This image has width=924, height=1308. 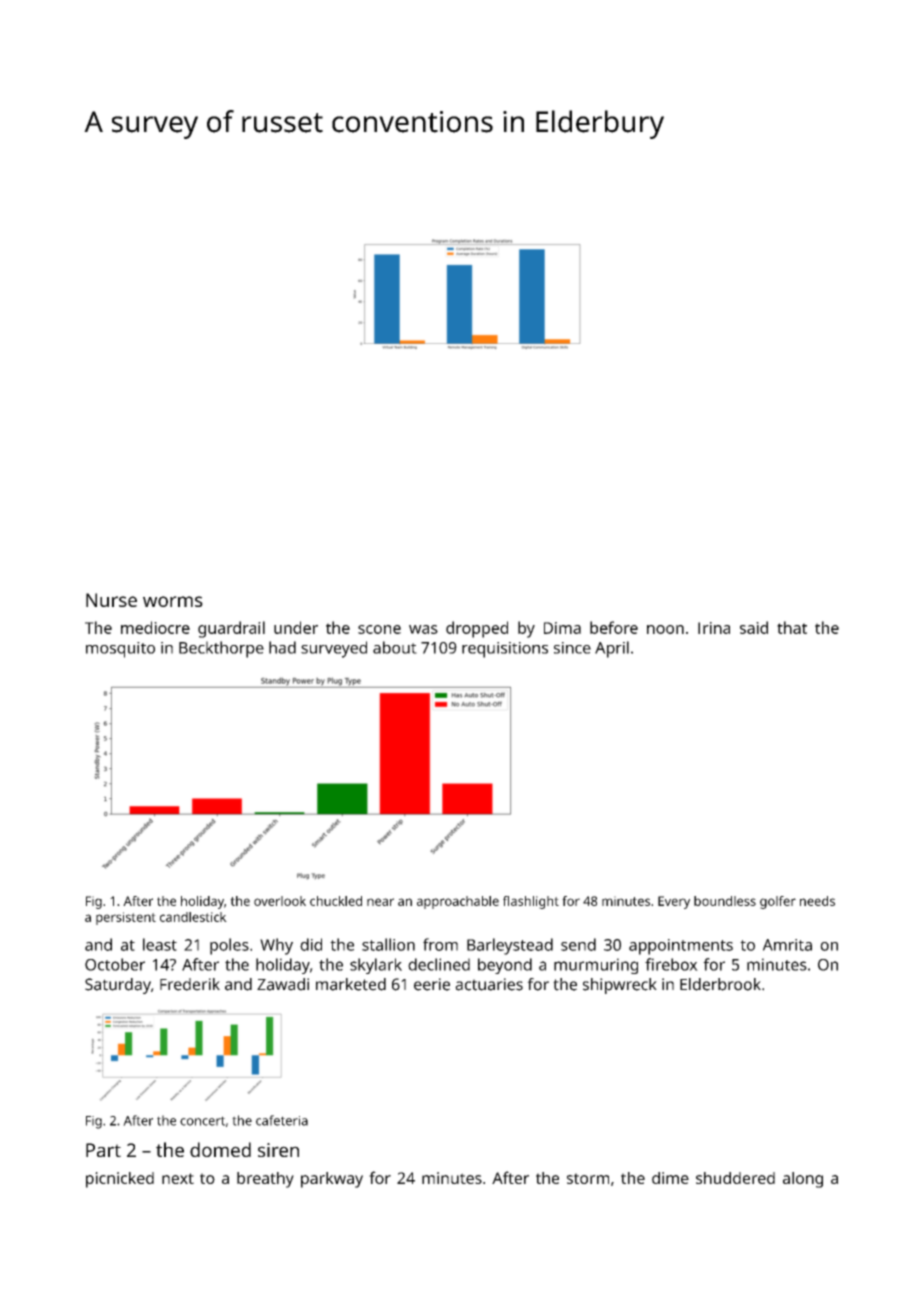 What do you see at coordinates (221, 649) in the image?
I see `Beckthorpe` at bounding box center [221, 649].
